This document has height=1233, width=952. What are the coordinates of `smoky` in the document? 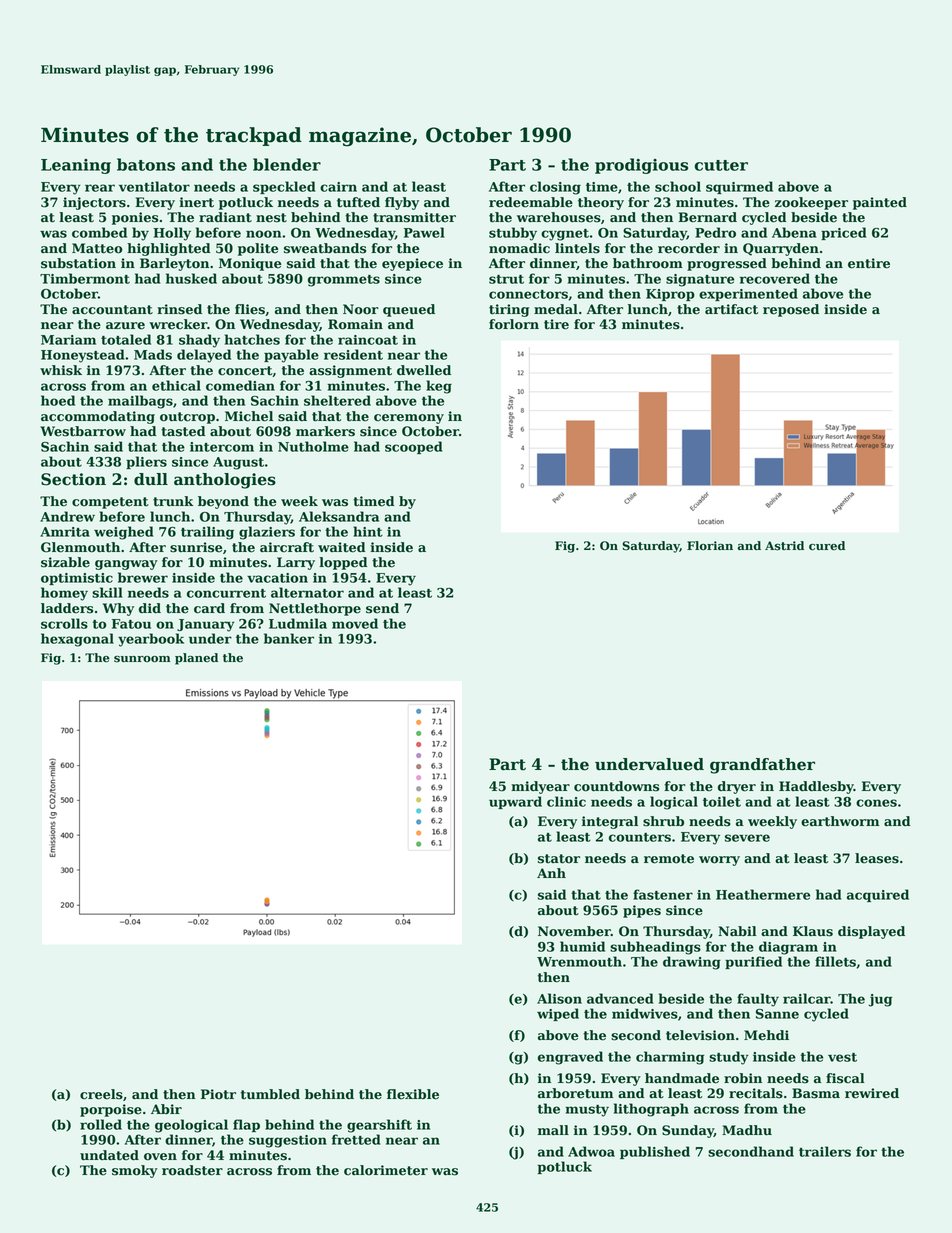 It's located at (135, 1171).
